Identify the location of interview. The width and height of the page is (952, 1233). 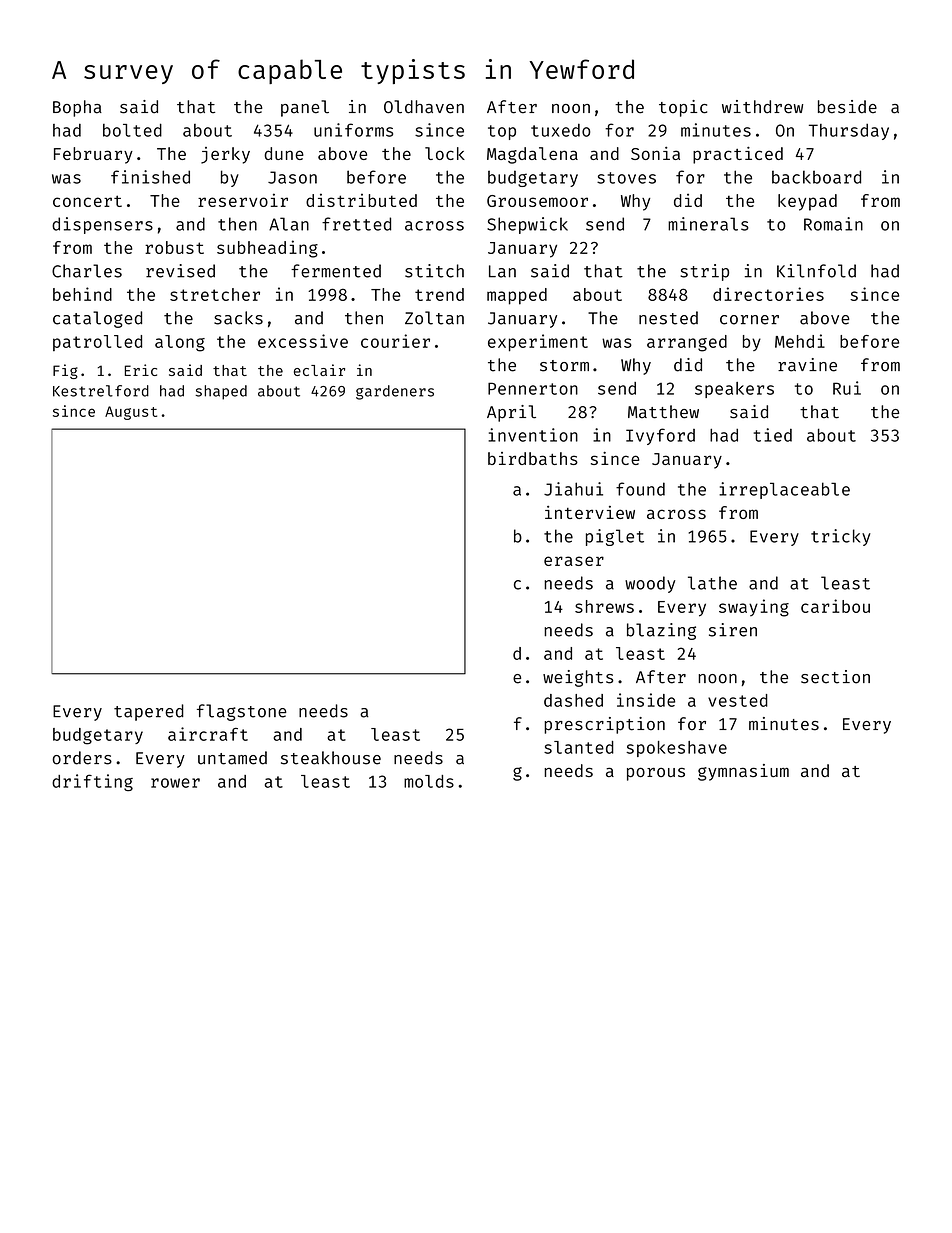
(590, 512).
